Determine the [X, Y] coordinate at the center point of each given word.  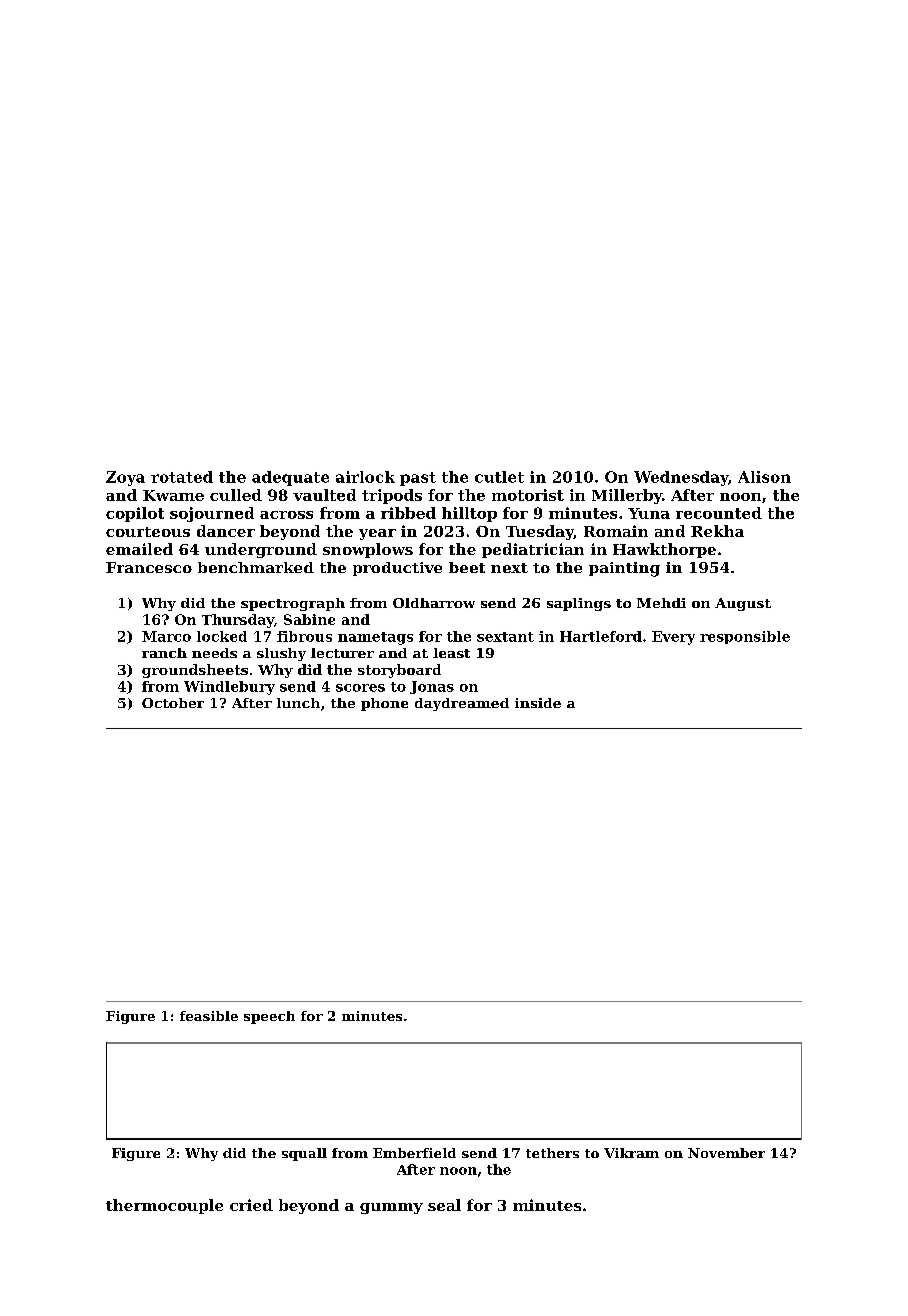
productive [397, 569]
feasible [209, 1016]
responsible [745, 637]
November [726, 1153]
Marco [166, 636]
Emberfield [414, 1153]
